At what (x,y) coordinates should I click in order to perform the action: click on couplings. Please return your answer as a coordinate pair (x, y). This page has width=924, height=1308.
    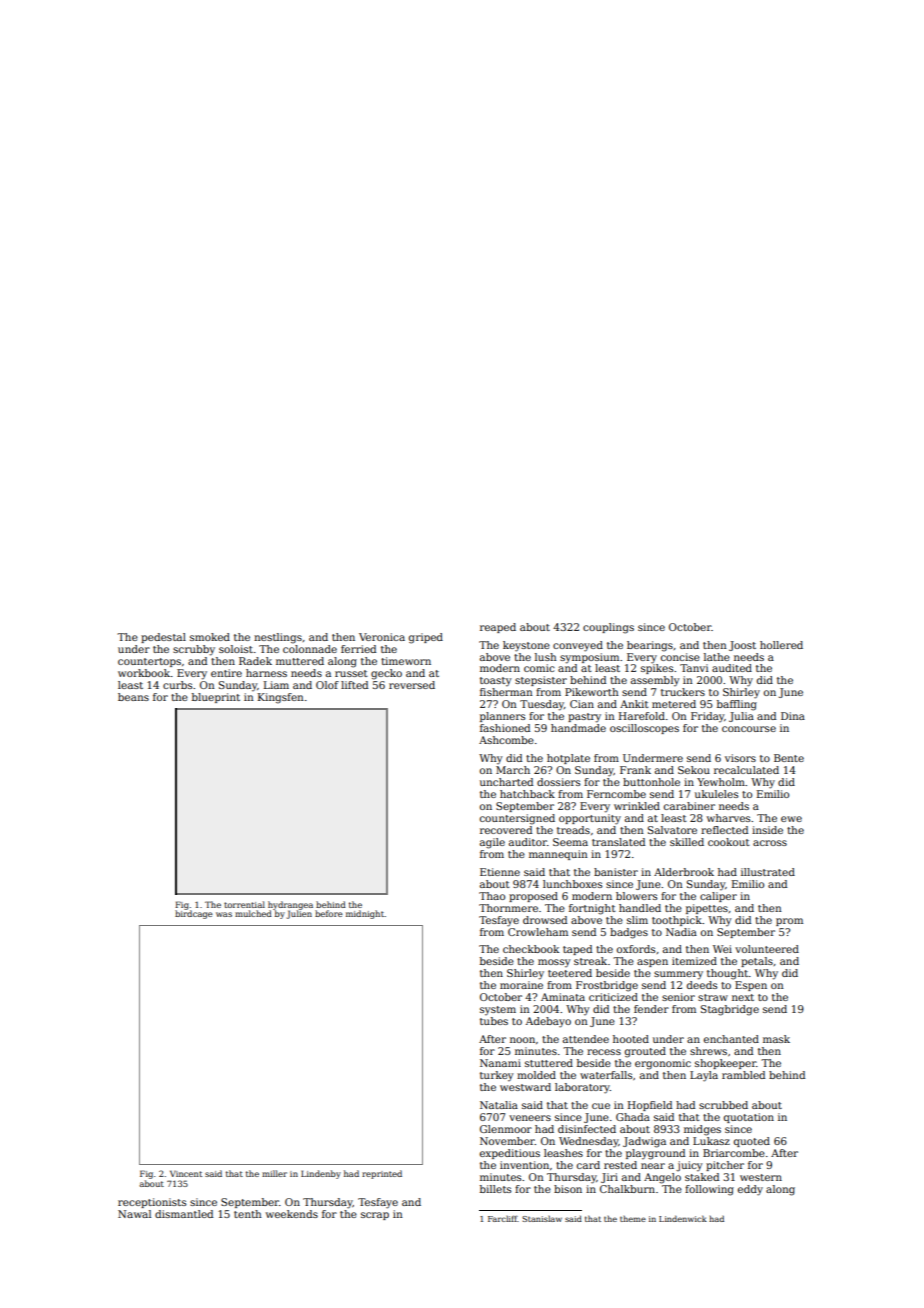
    Looking at the image, I should click on (608, 628).
